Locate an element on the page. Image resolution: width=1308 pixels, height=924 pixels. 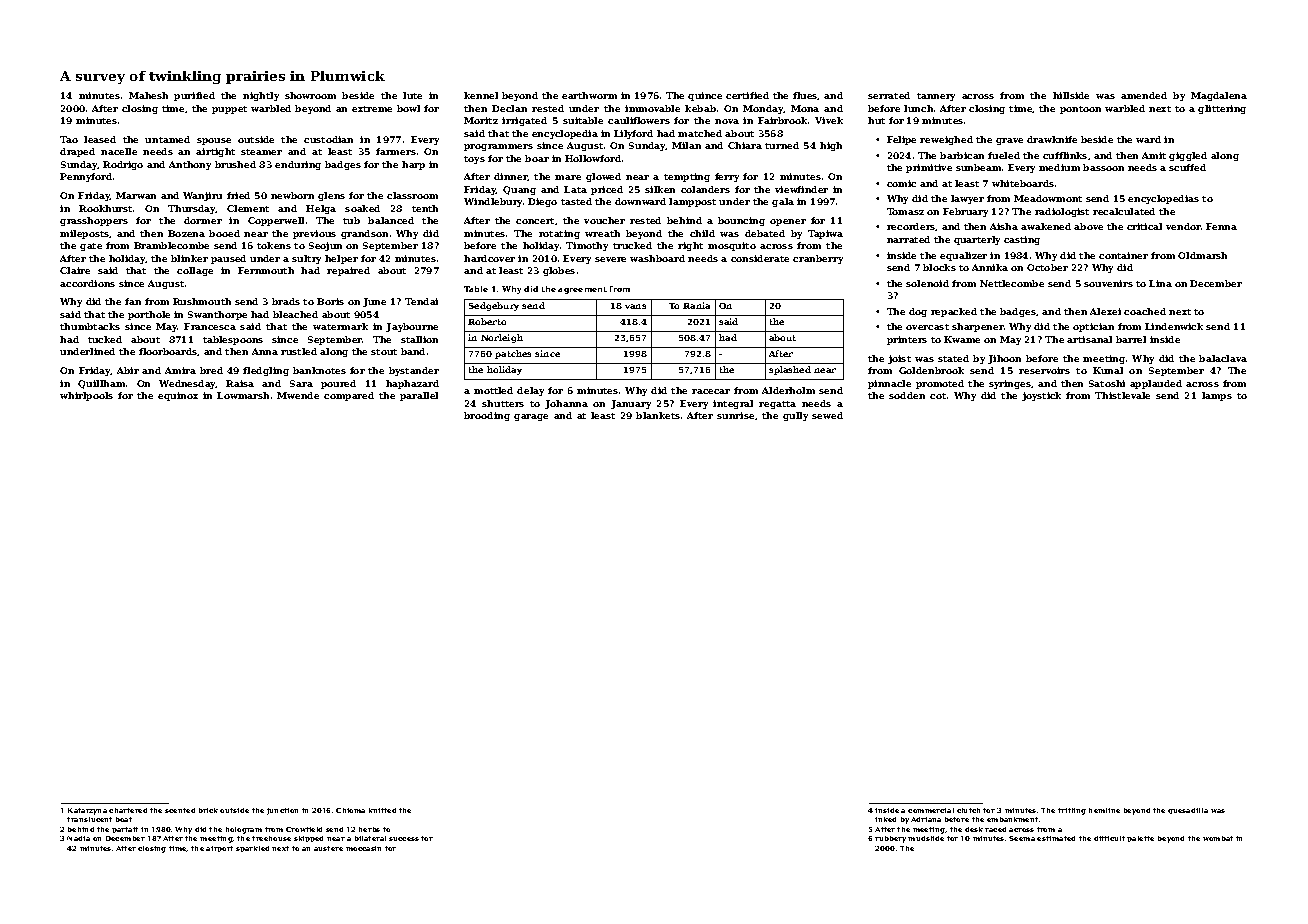
whirlpools is located at coordinates (86, 396).
